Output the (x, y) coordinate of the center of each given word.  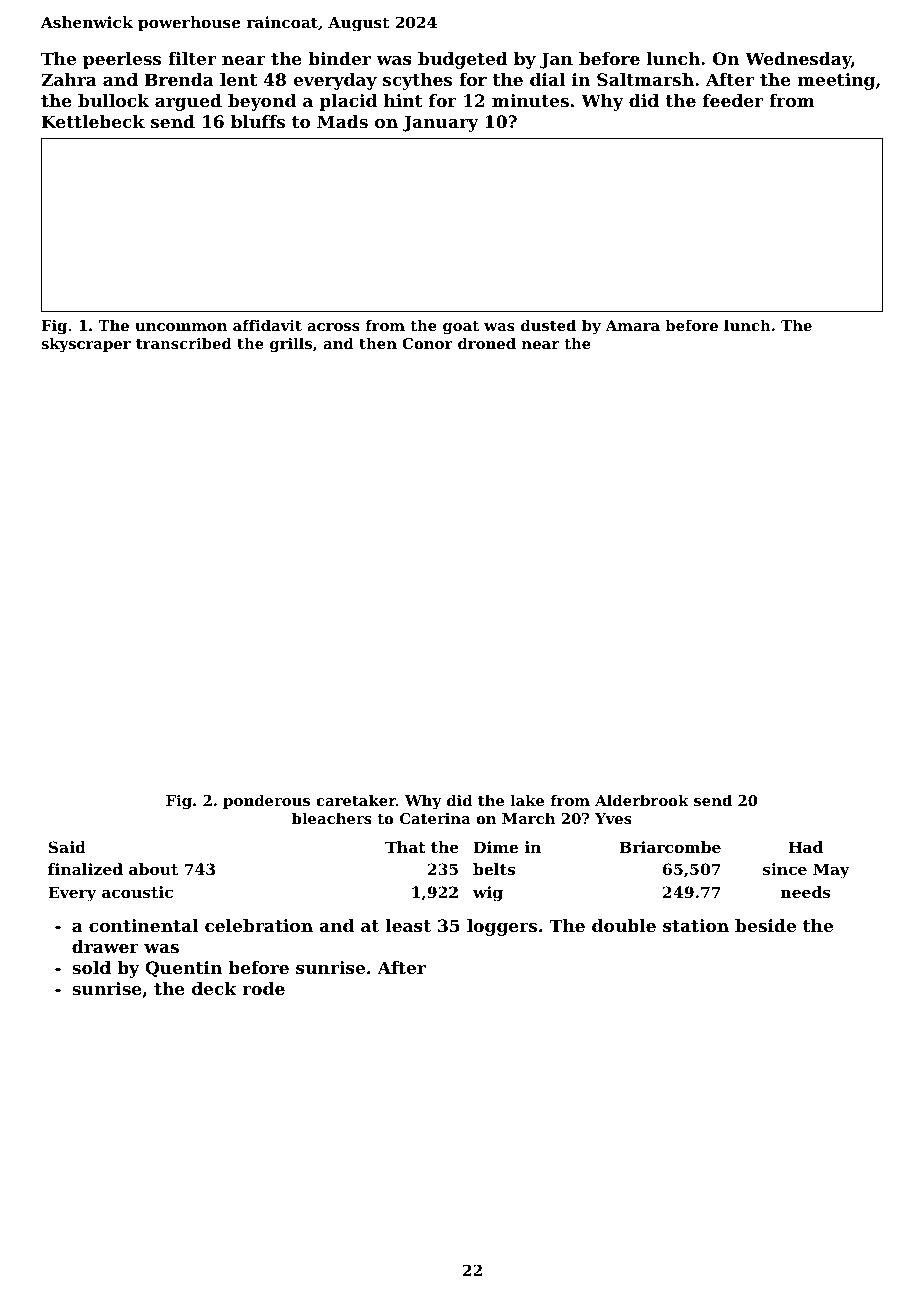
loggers (502, 927)
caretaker (356, 800)
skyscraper (86, 344)
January (441, 123)
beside (765, 925)
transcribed (184, 343)
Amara (632, 325)
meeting (836, 81)
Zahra (69, 79)
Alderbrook (642, 800)
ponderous (266, 801)
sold (91, 967)
